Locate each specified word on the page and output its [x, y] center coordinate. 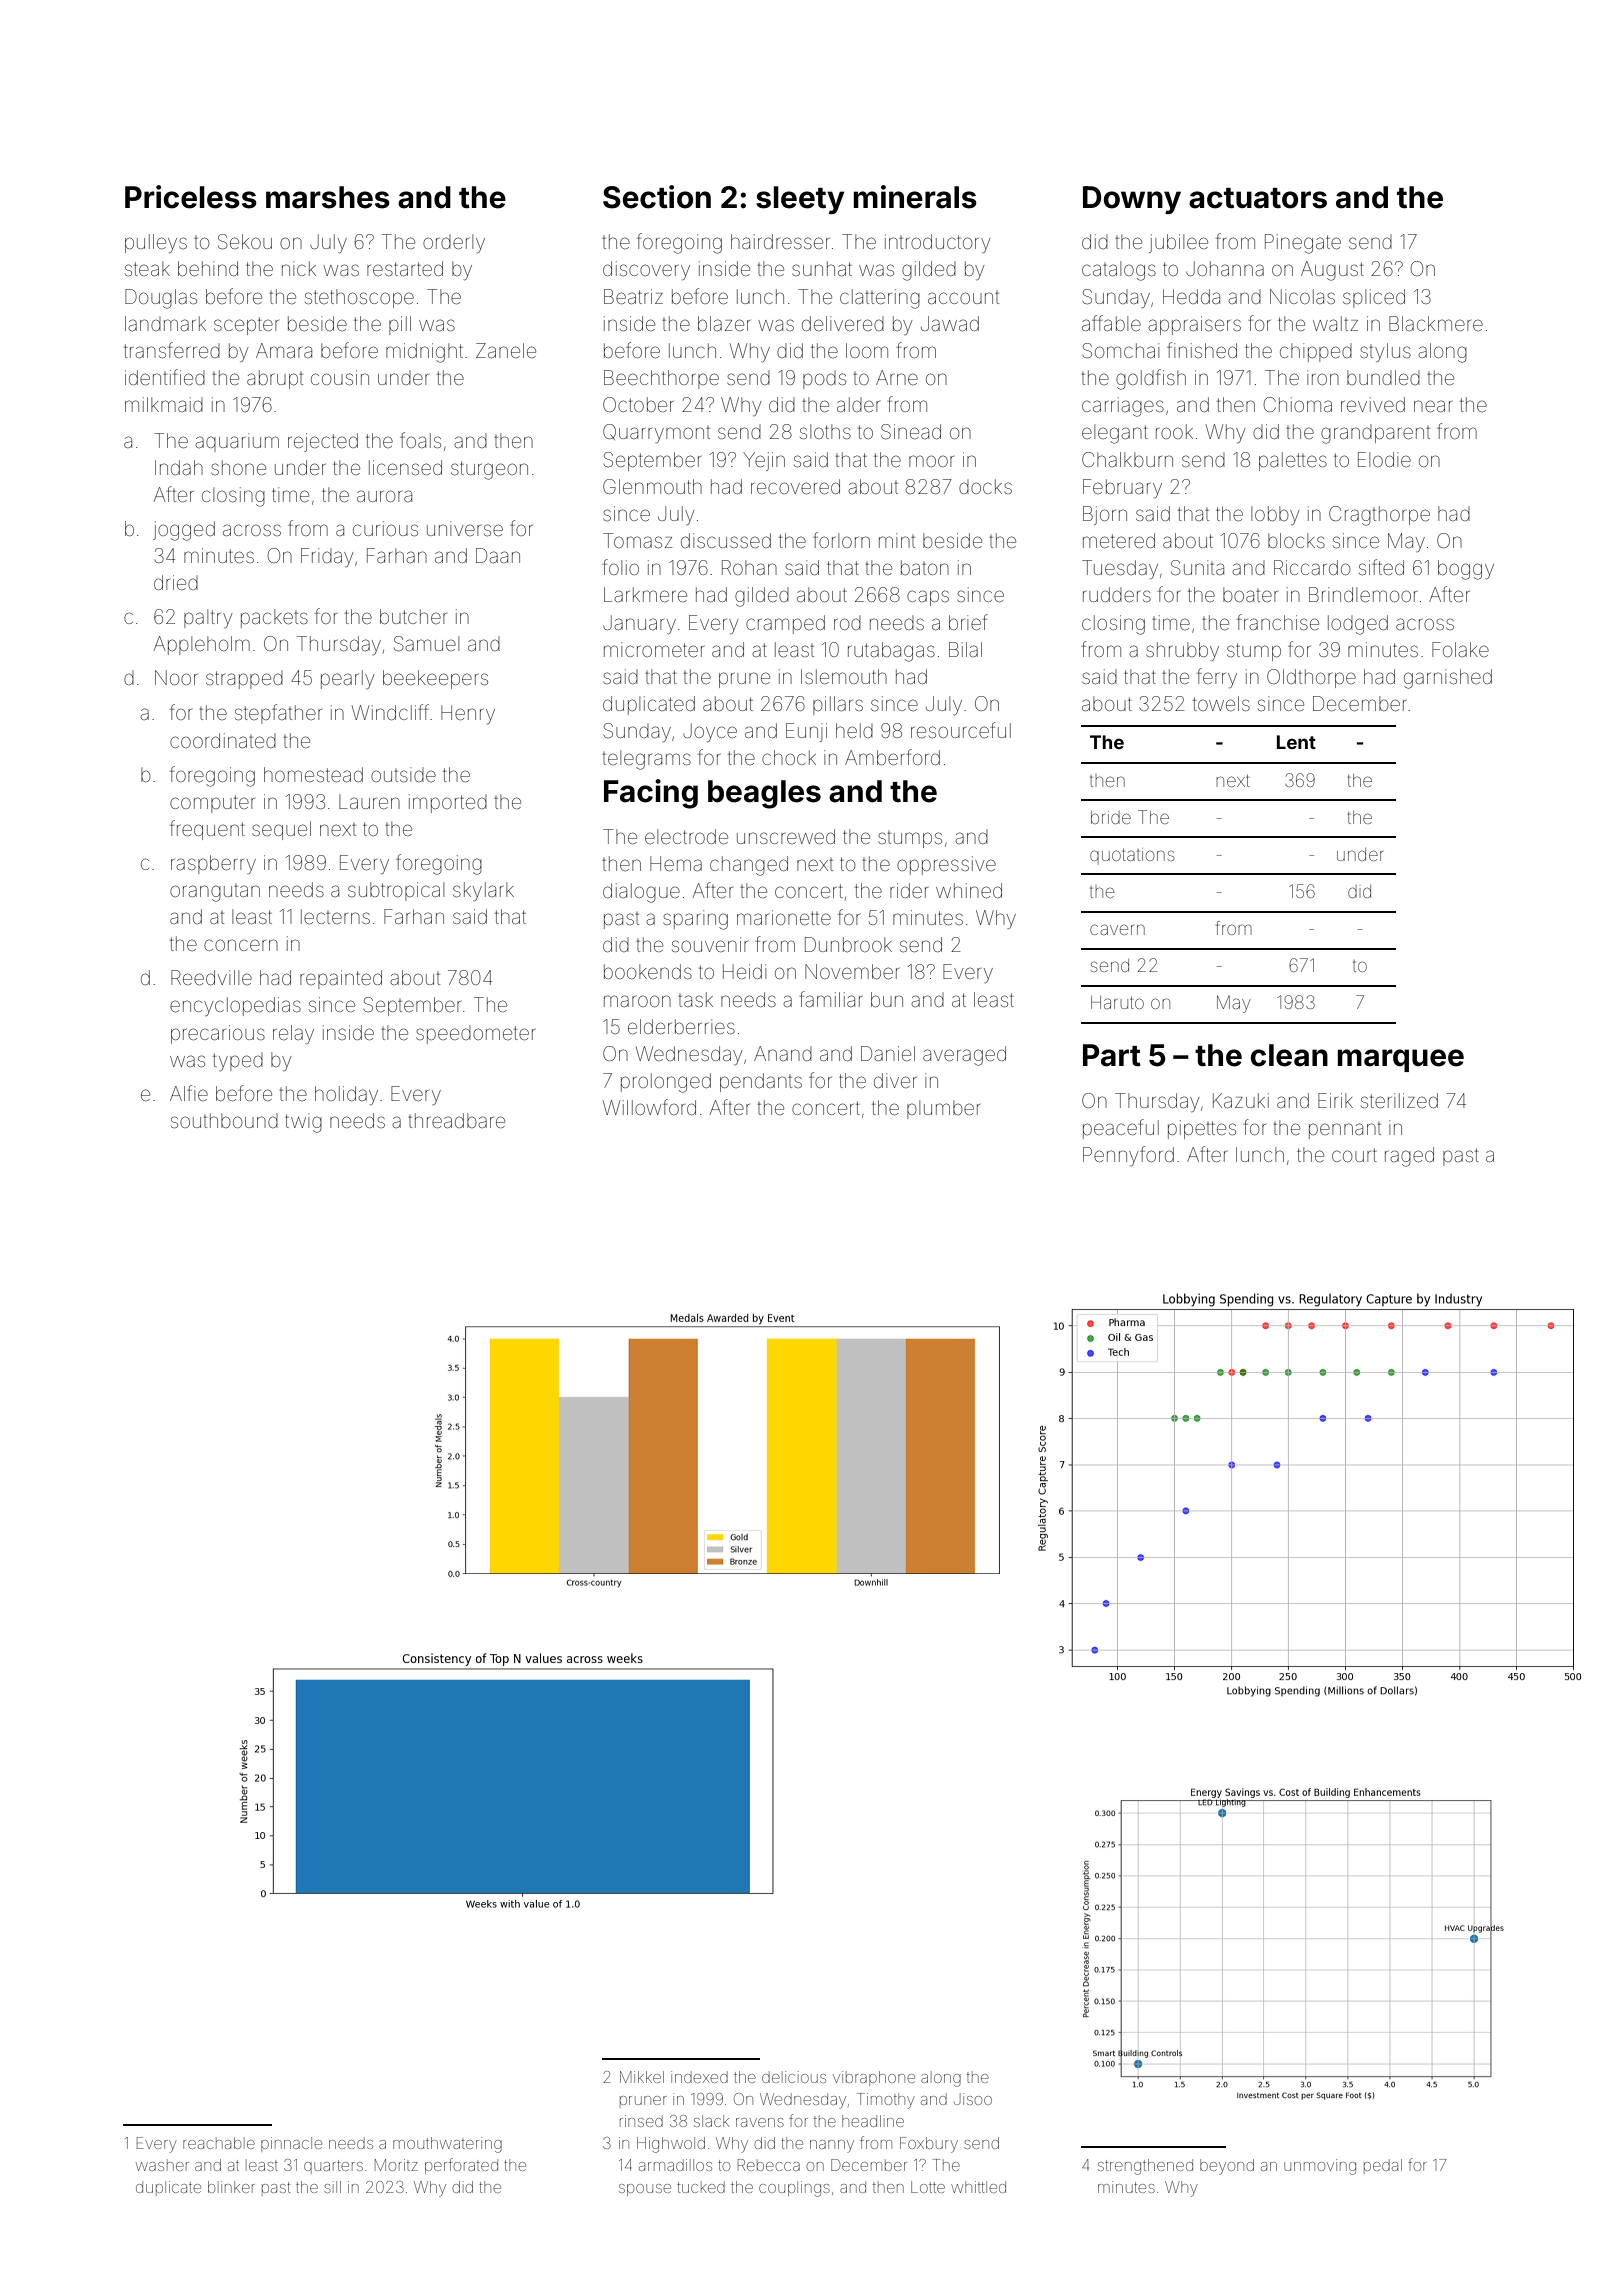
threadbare [456, 1120]
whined [969, 890]
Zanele [506, 350]
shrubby [1182, 651]
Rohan [749, 567]
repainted [341, 979]
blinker [231, 2187]
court [1354, 1155]
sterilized [1399, 1100]
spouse [645, 2190]
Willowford [649, 1107]
